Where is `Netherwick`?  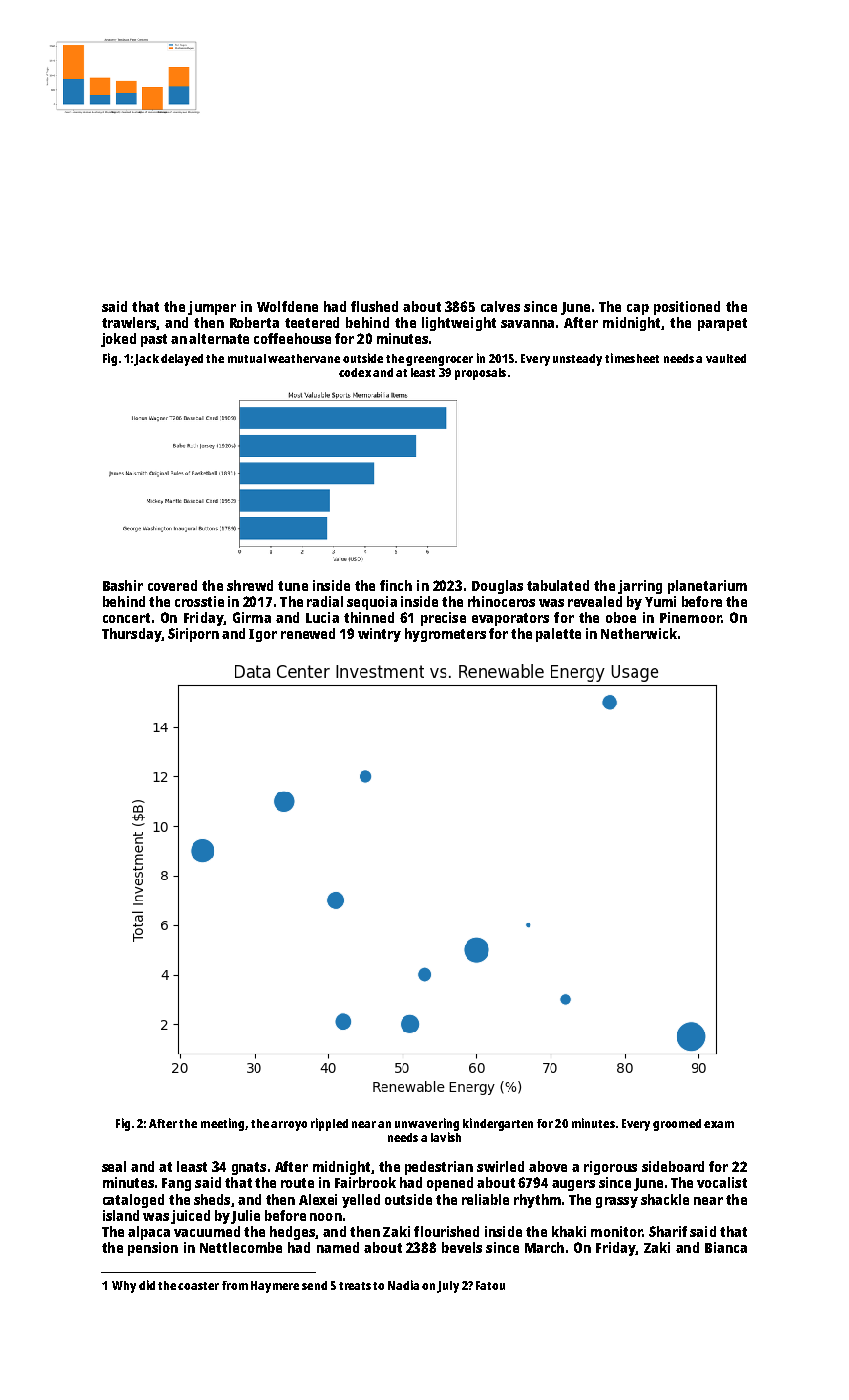 Netherwick is located at coordinates (639, 633).
